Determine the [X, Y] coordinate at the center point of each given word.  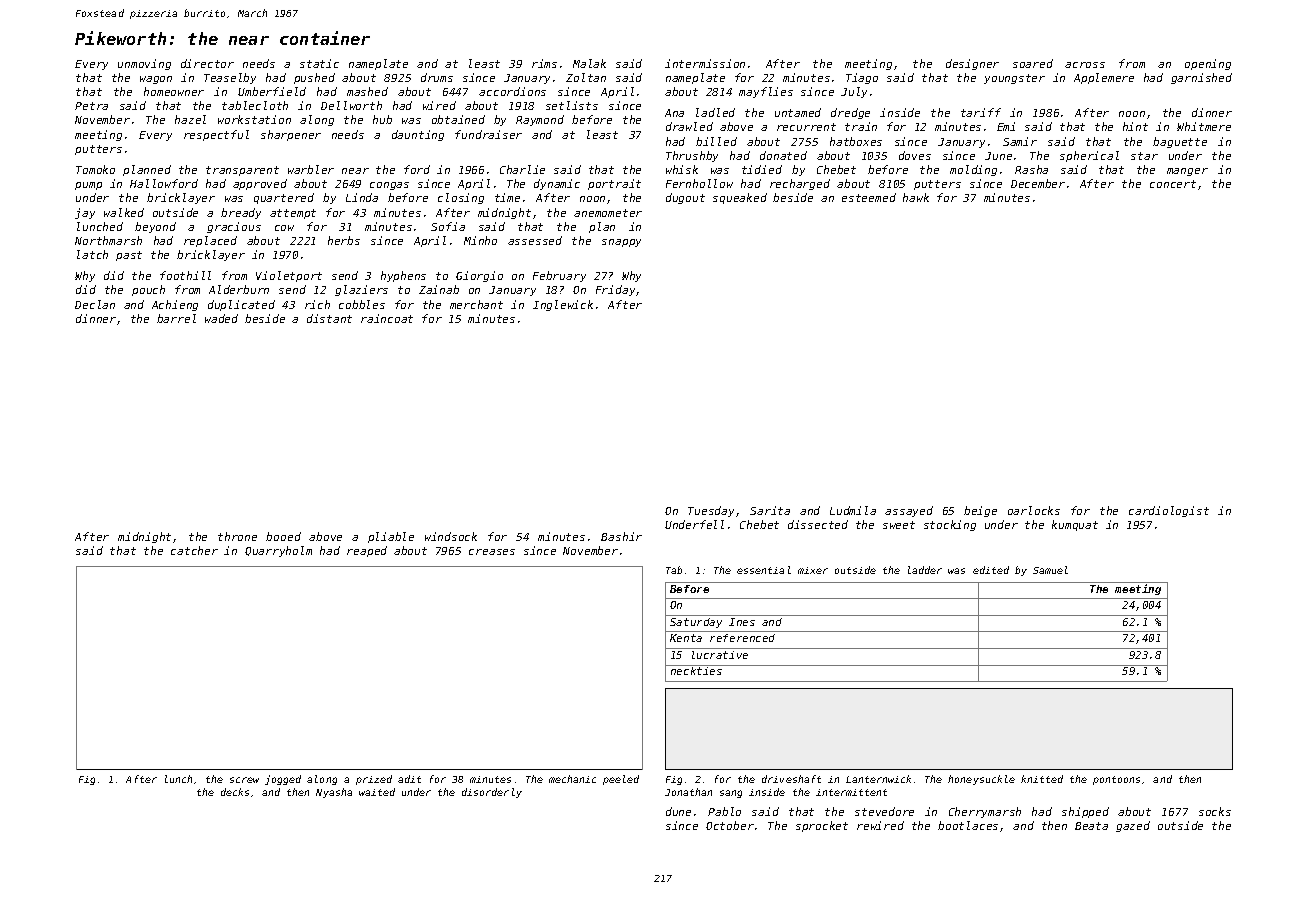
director [207, 63]
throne [237, 536]
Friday [615, 290]
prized [374, 780]
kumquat [1075, 525]
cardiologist [1169, 511]
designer [972, 64]
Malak [589, 63]
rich [317, 304]
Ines [742, 622]
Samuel [1050, 570]
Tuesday [711, 511]
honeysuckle [981, 780]
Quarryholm [278, 551]
